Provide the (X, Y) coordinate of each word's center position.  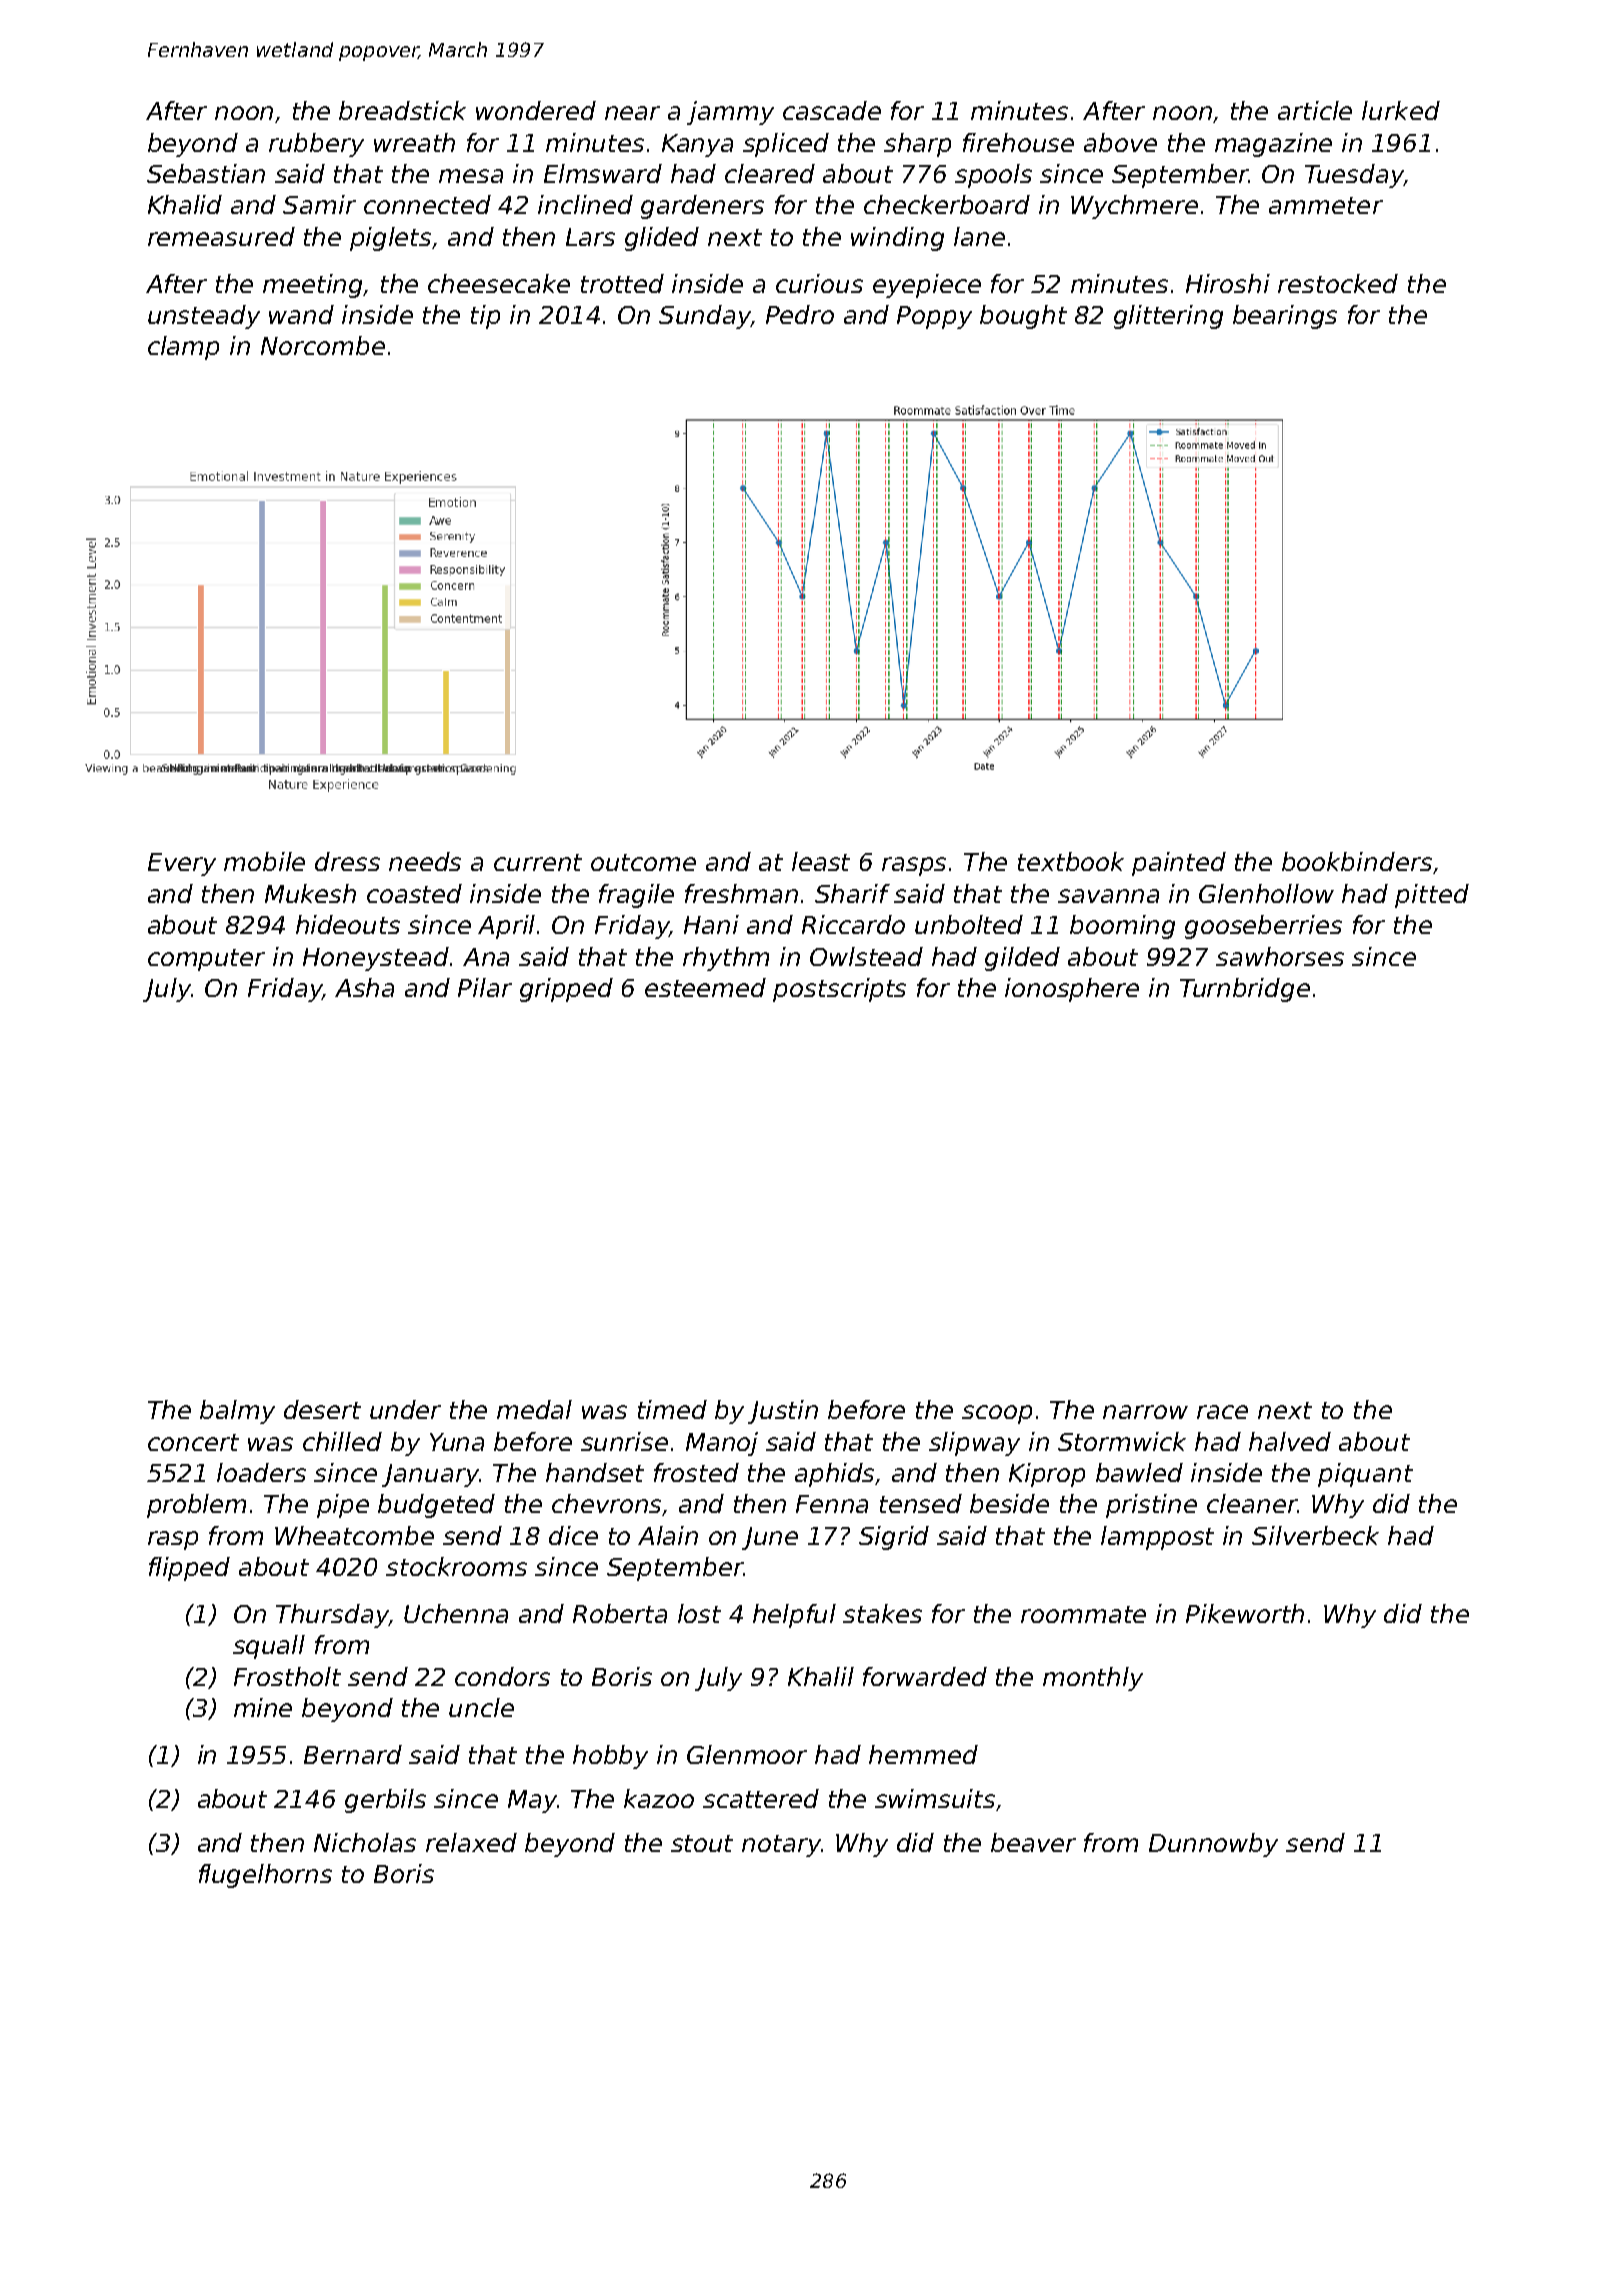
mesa (471, 176)
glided (662, 239)
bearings (1285, 317)
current (538, 862)
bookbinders (1357, 861)
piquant (1365, 1475)
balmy (237, 1412)
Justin (783, 1412)
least (821, 861)
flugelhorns (265, 1876)
